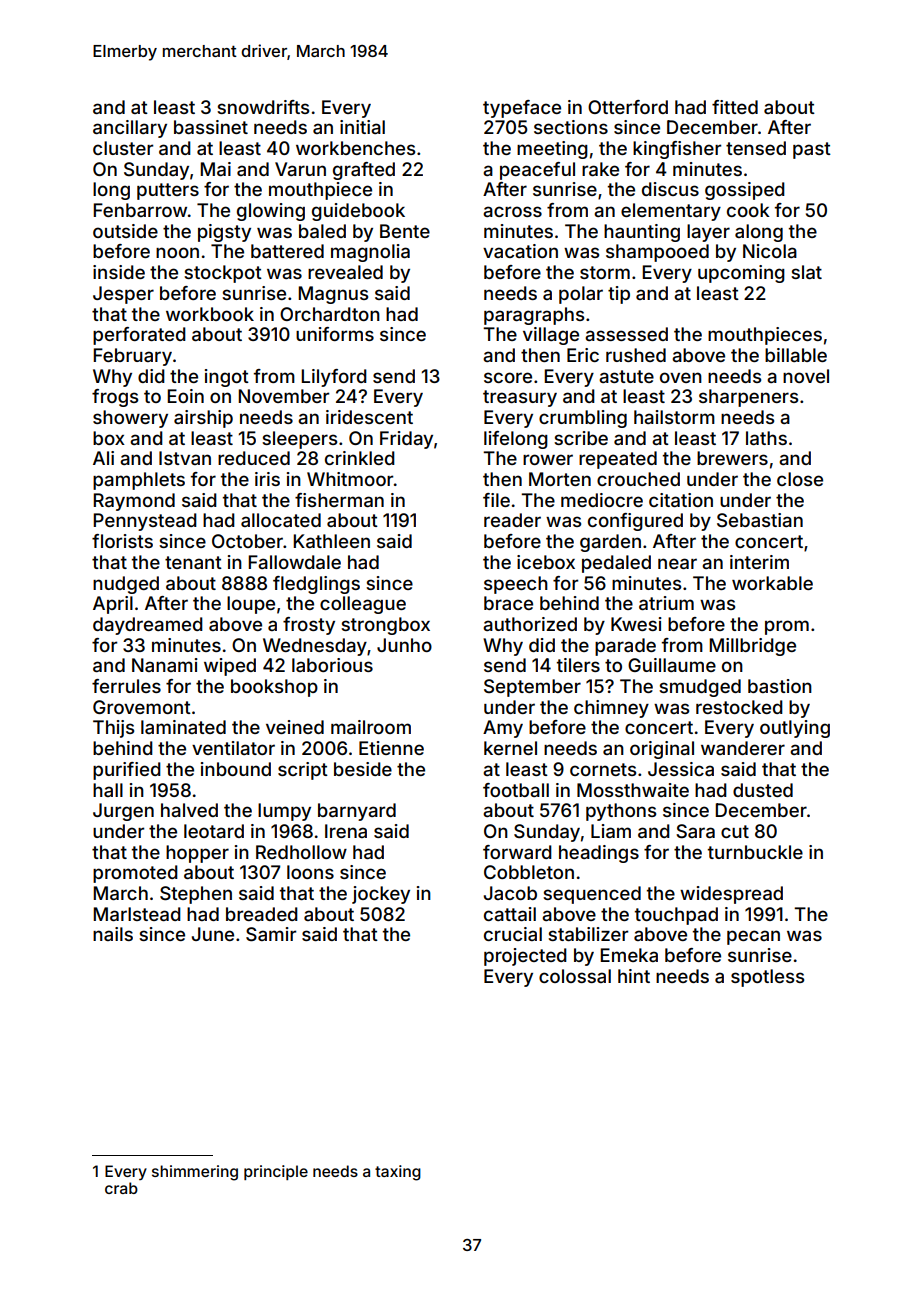 The image size is (924, 1308). I want to click on pecan, so click(753, 937).
